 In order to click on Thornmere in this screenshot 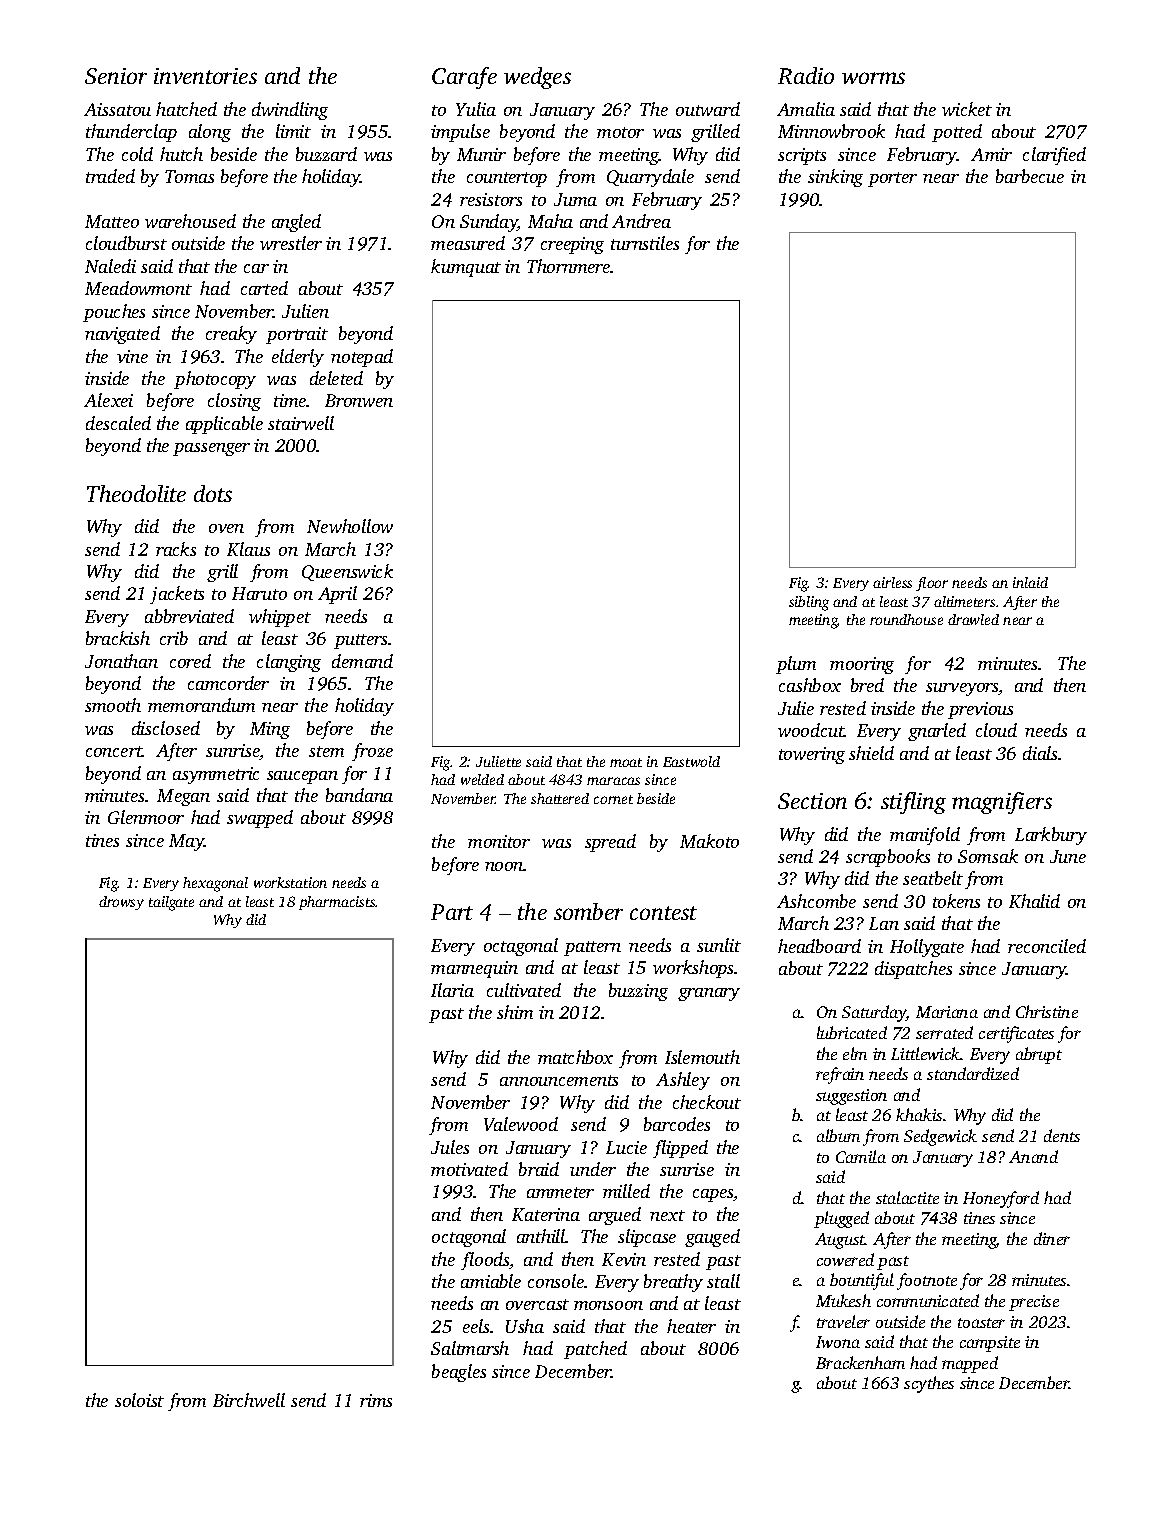, I will do `click(569, 266)`.
